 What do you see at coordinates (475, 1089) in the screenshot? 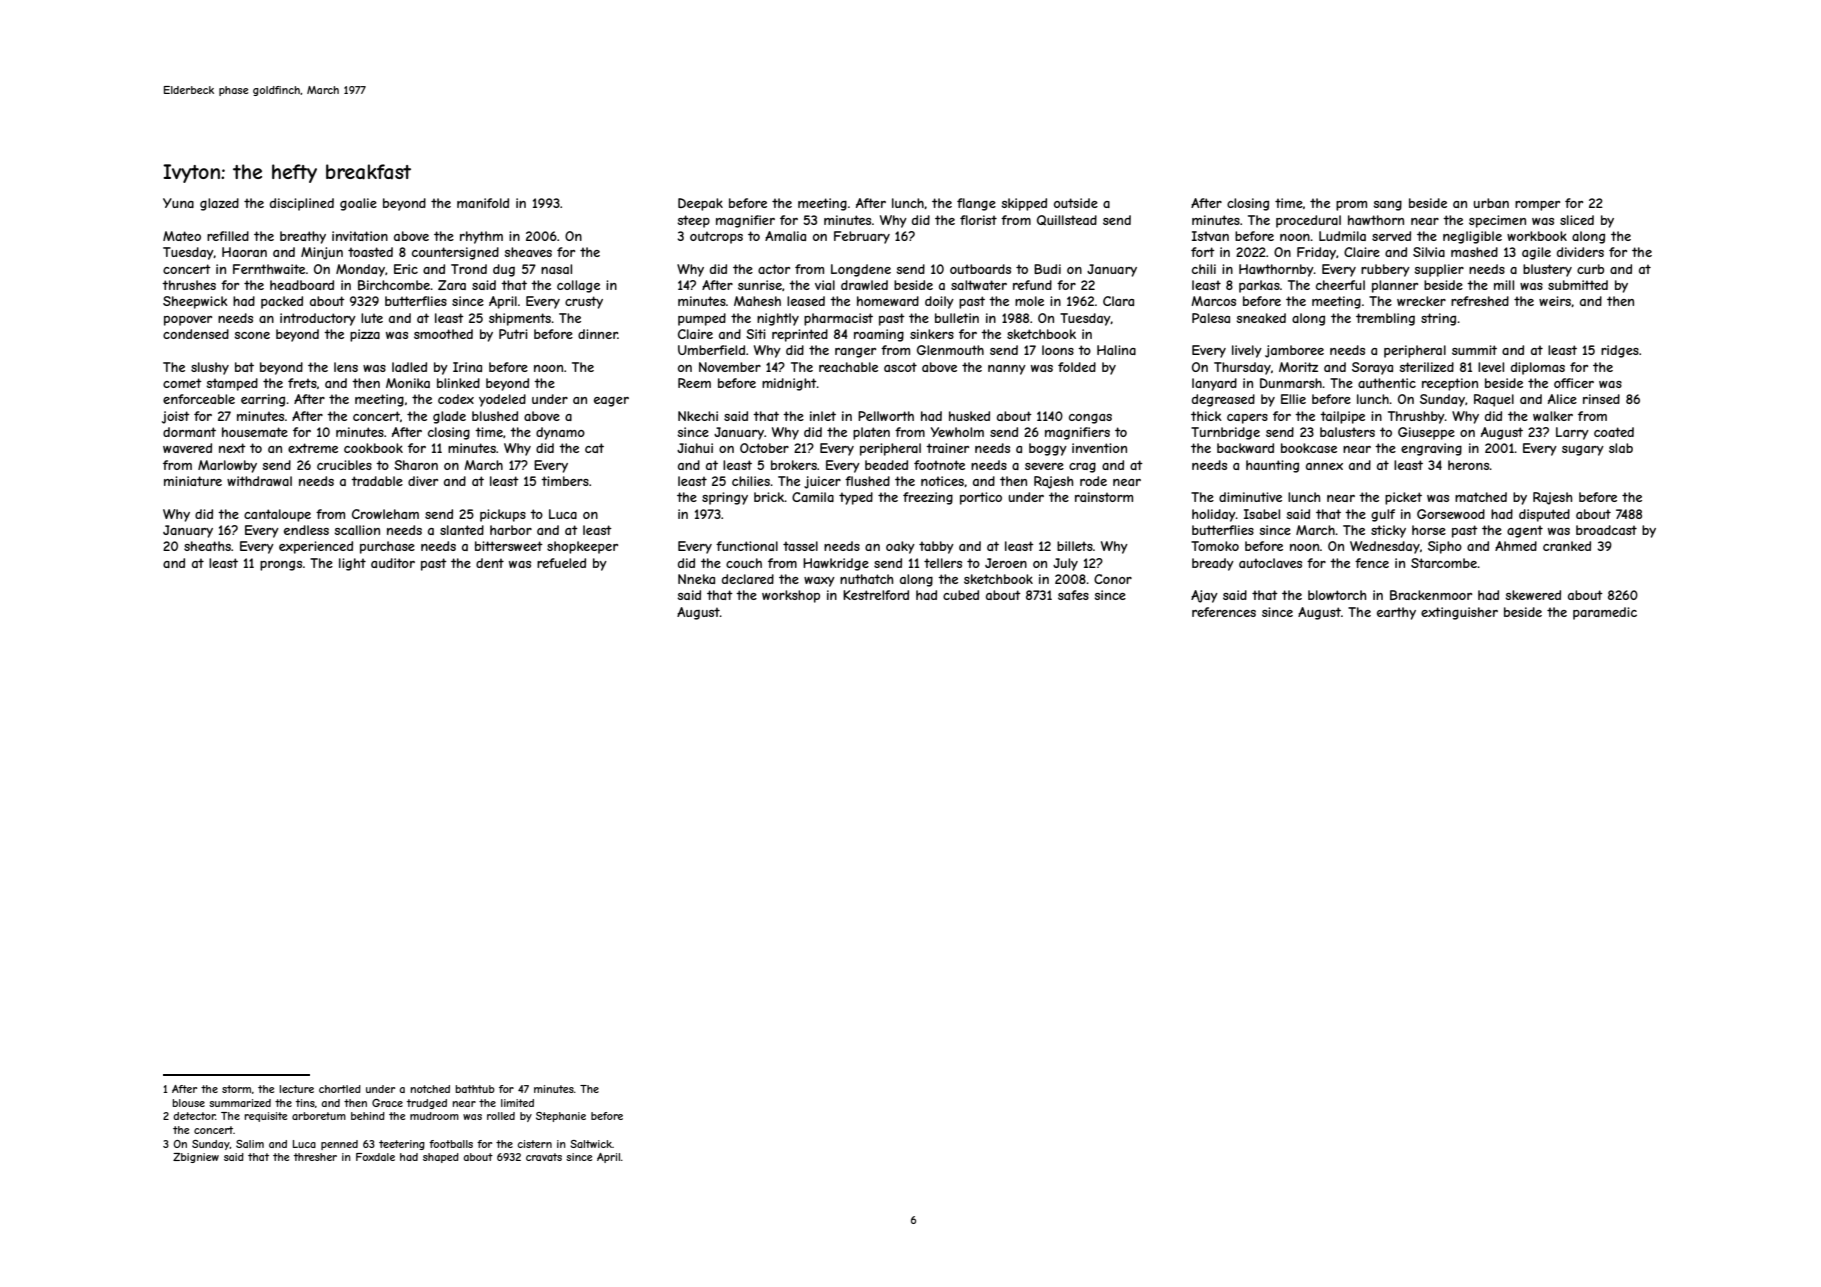
I see `bathtub` at bounding box center [475, 1089].
